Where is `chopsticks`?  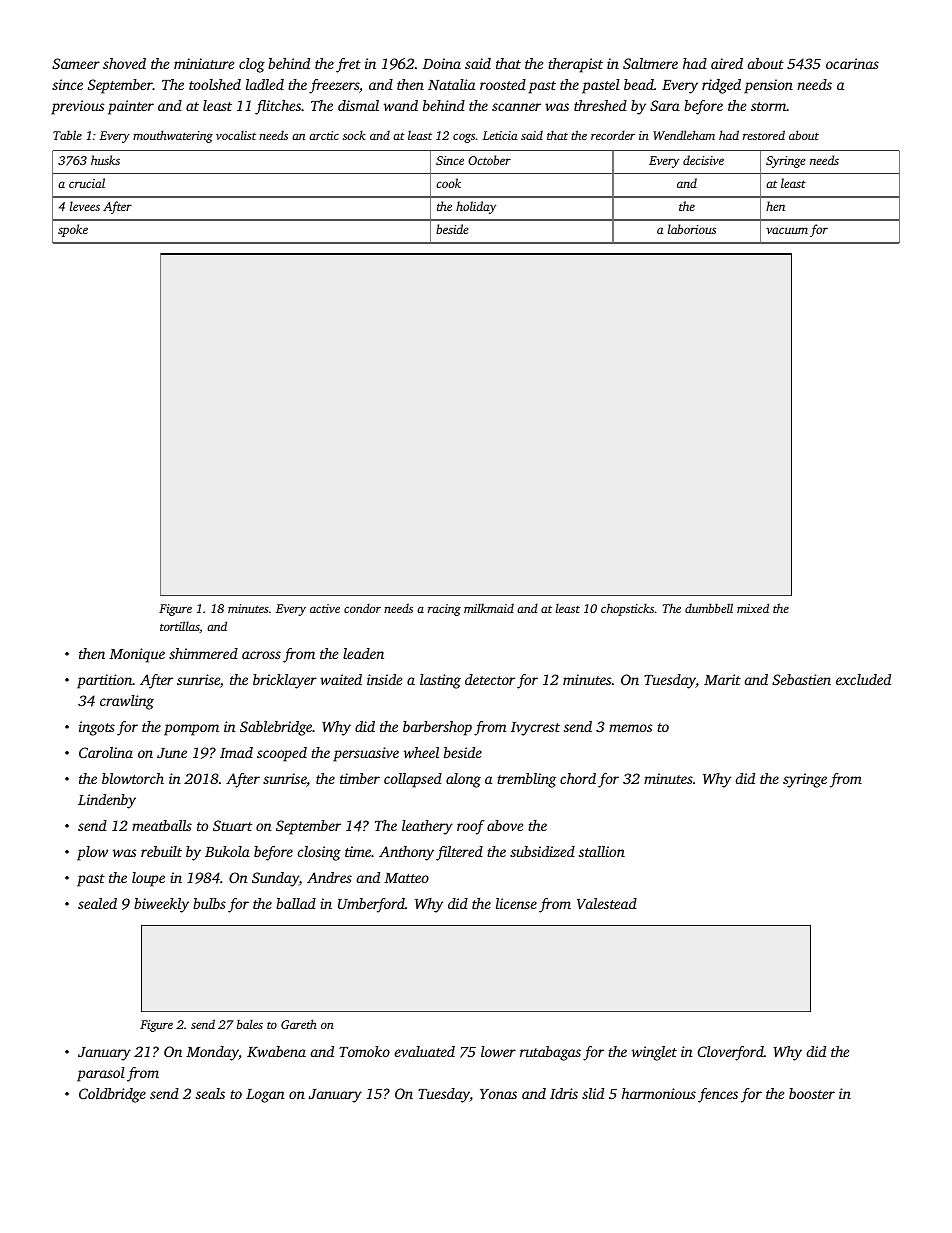 chopsticks is located at coordinates (627, 609).
